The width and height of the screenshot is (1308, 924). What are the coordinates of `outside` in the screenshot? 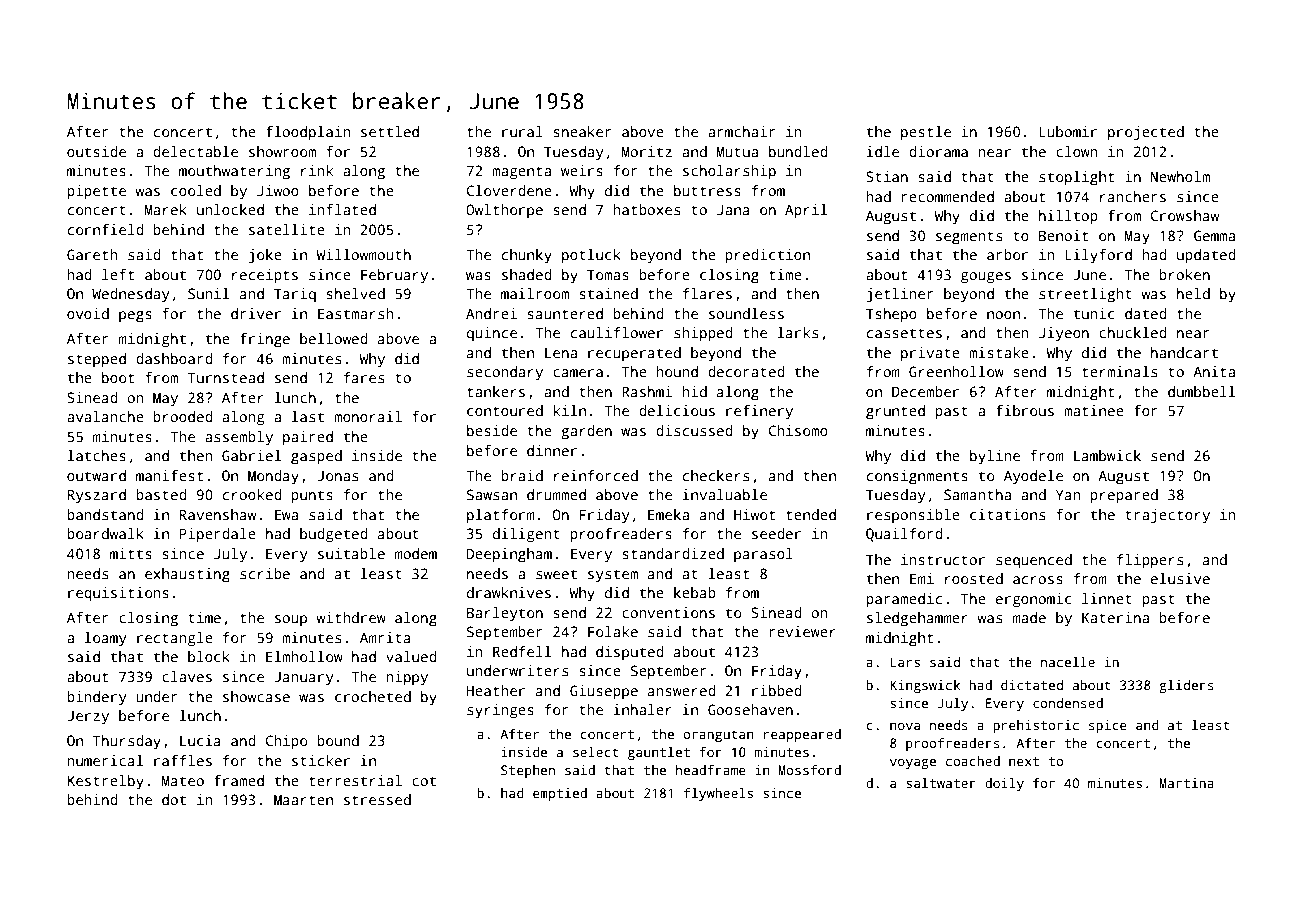 It's located at (96, 151).
